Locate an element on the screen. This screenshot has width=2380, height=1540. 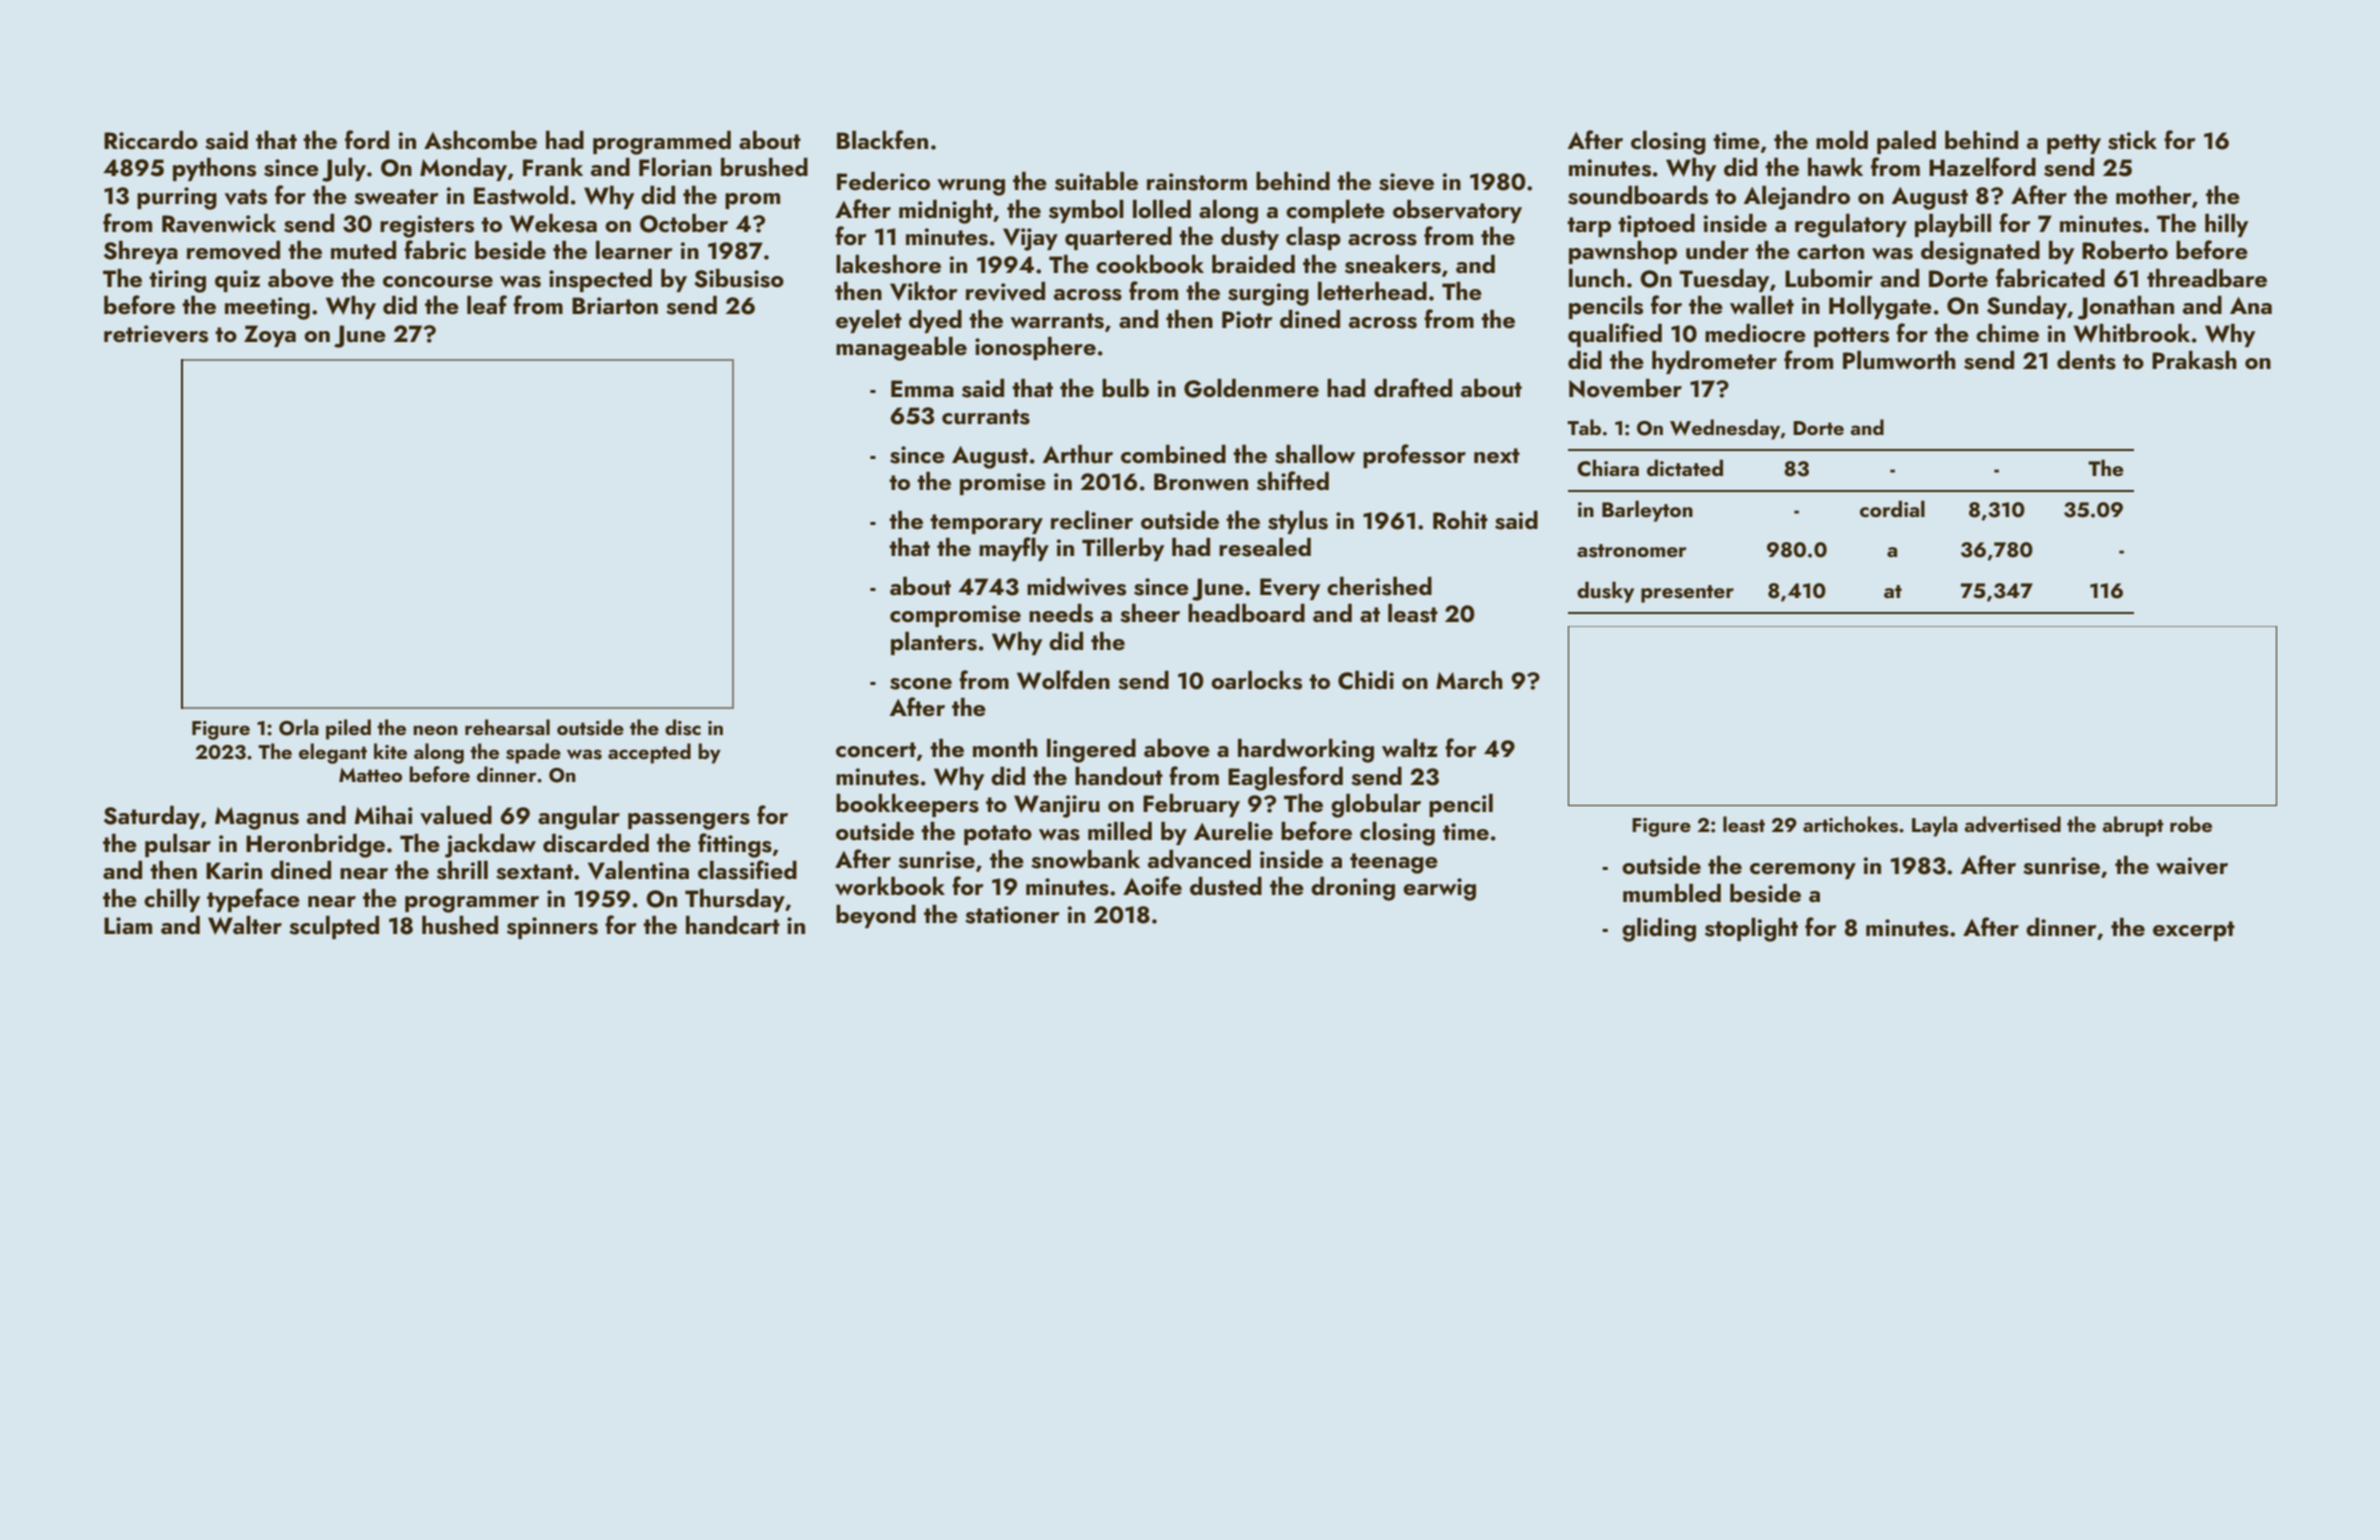
Jonathan is located at coordinates (2126, 308).
